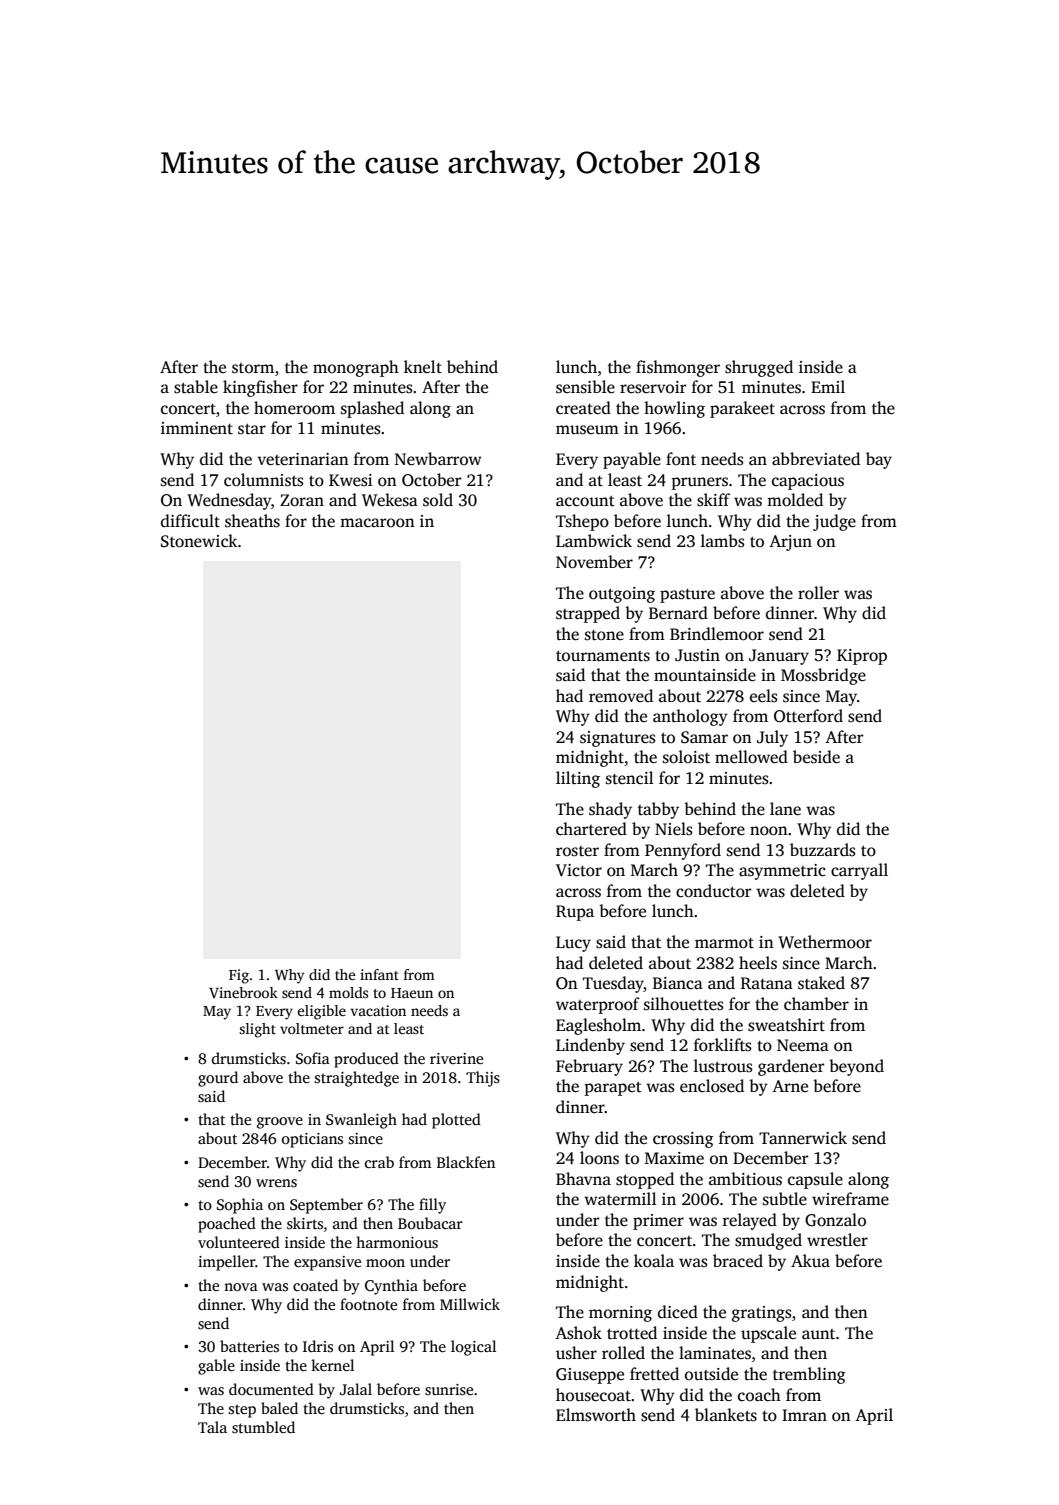 This screenshot has width=1059, height=1505. Describe the element at coordinates (828, 386) in the screenshot. I see `Emil` at that location.
